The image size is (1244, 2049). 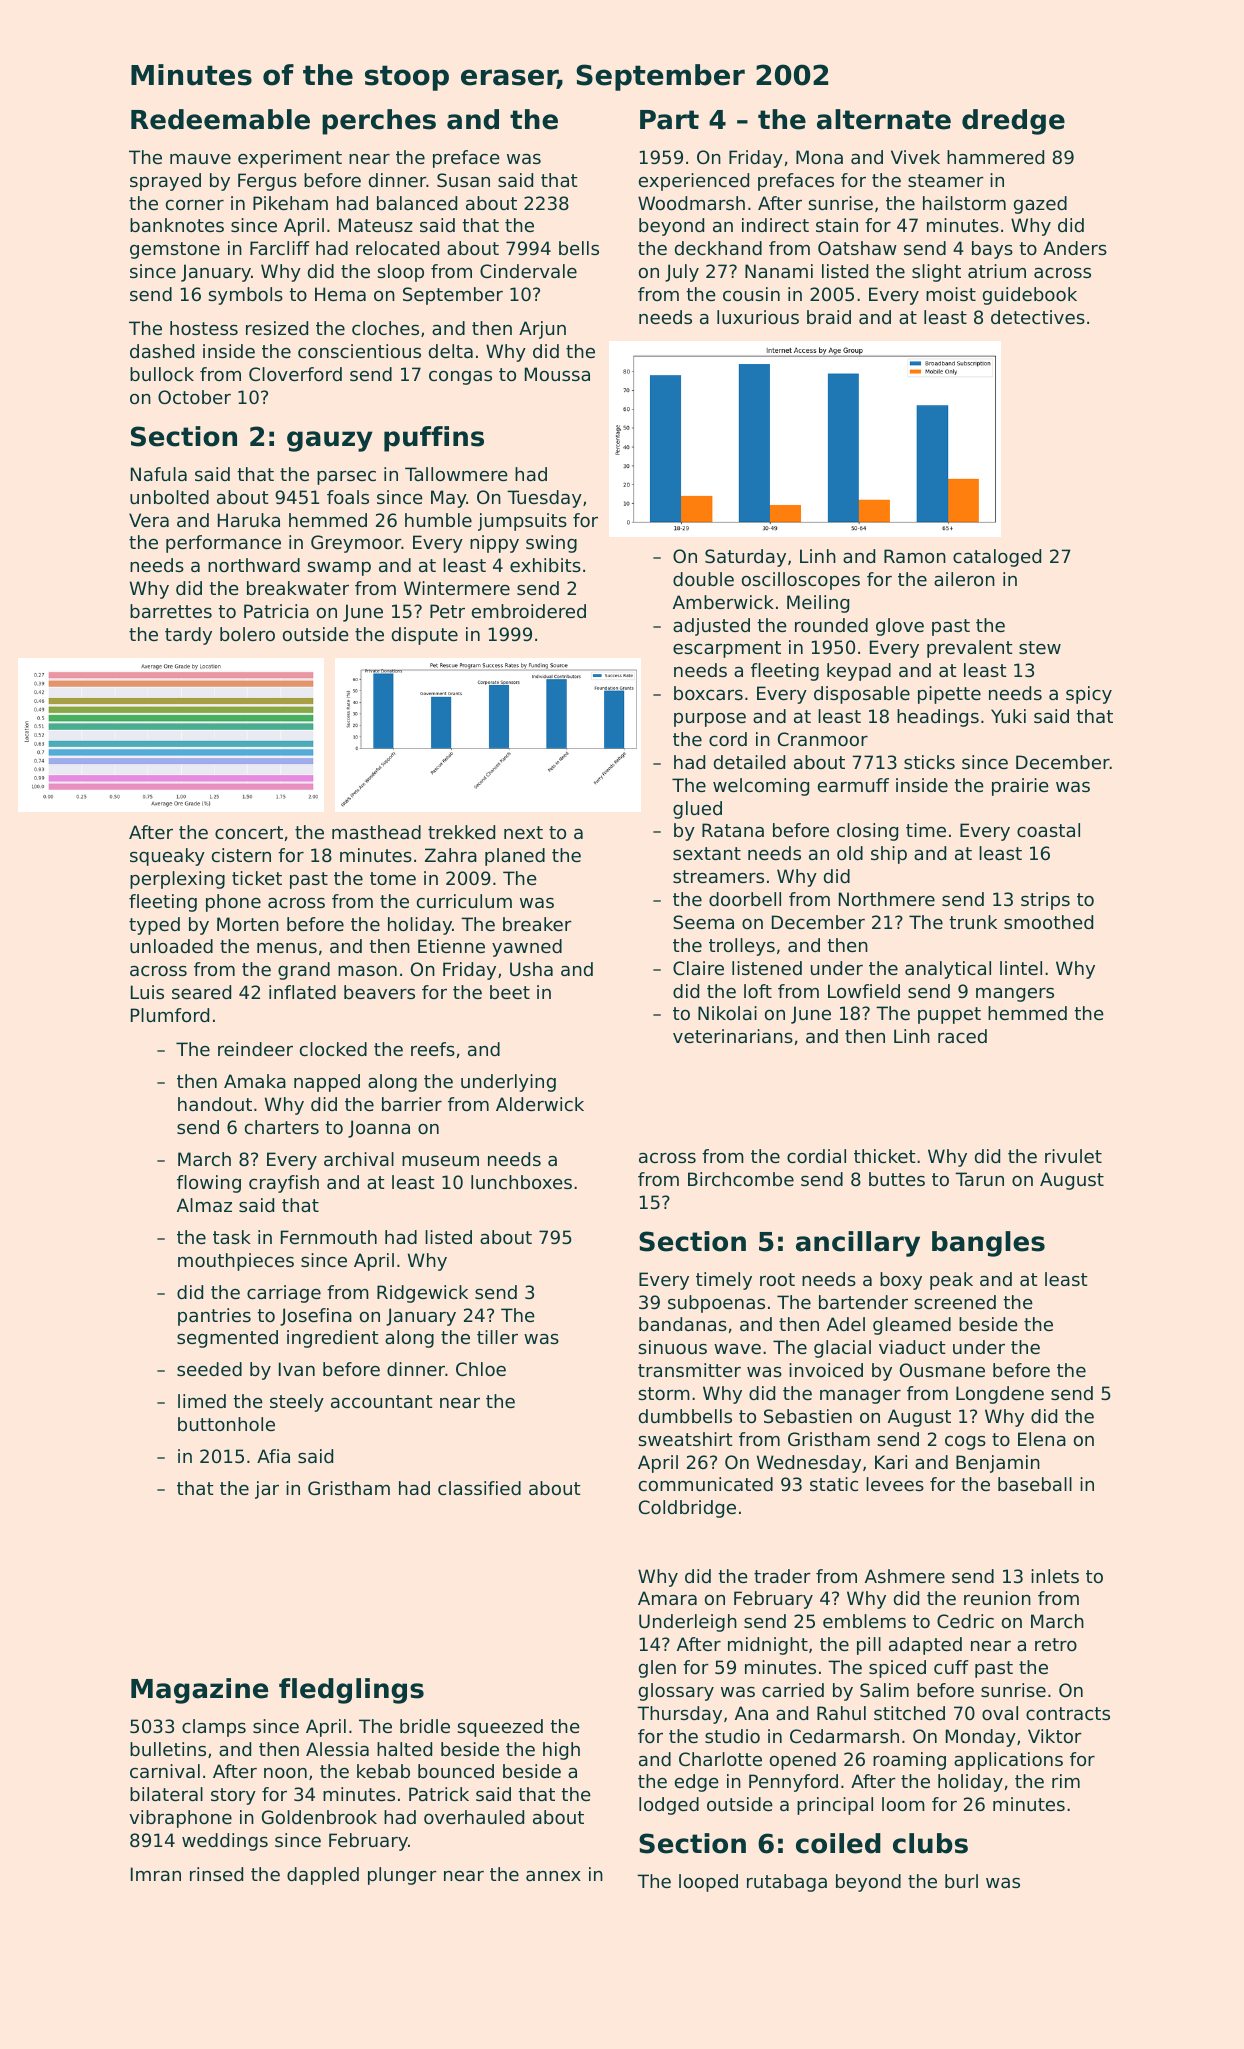 I want to click on Alderwick, so click(x=540, y=1104).
